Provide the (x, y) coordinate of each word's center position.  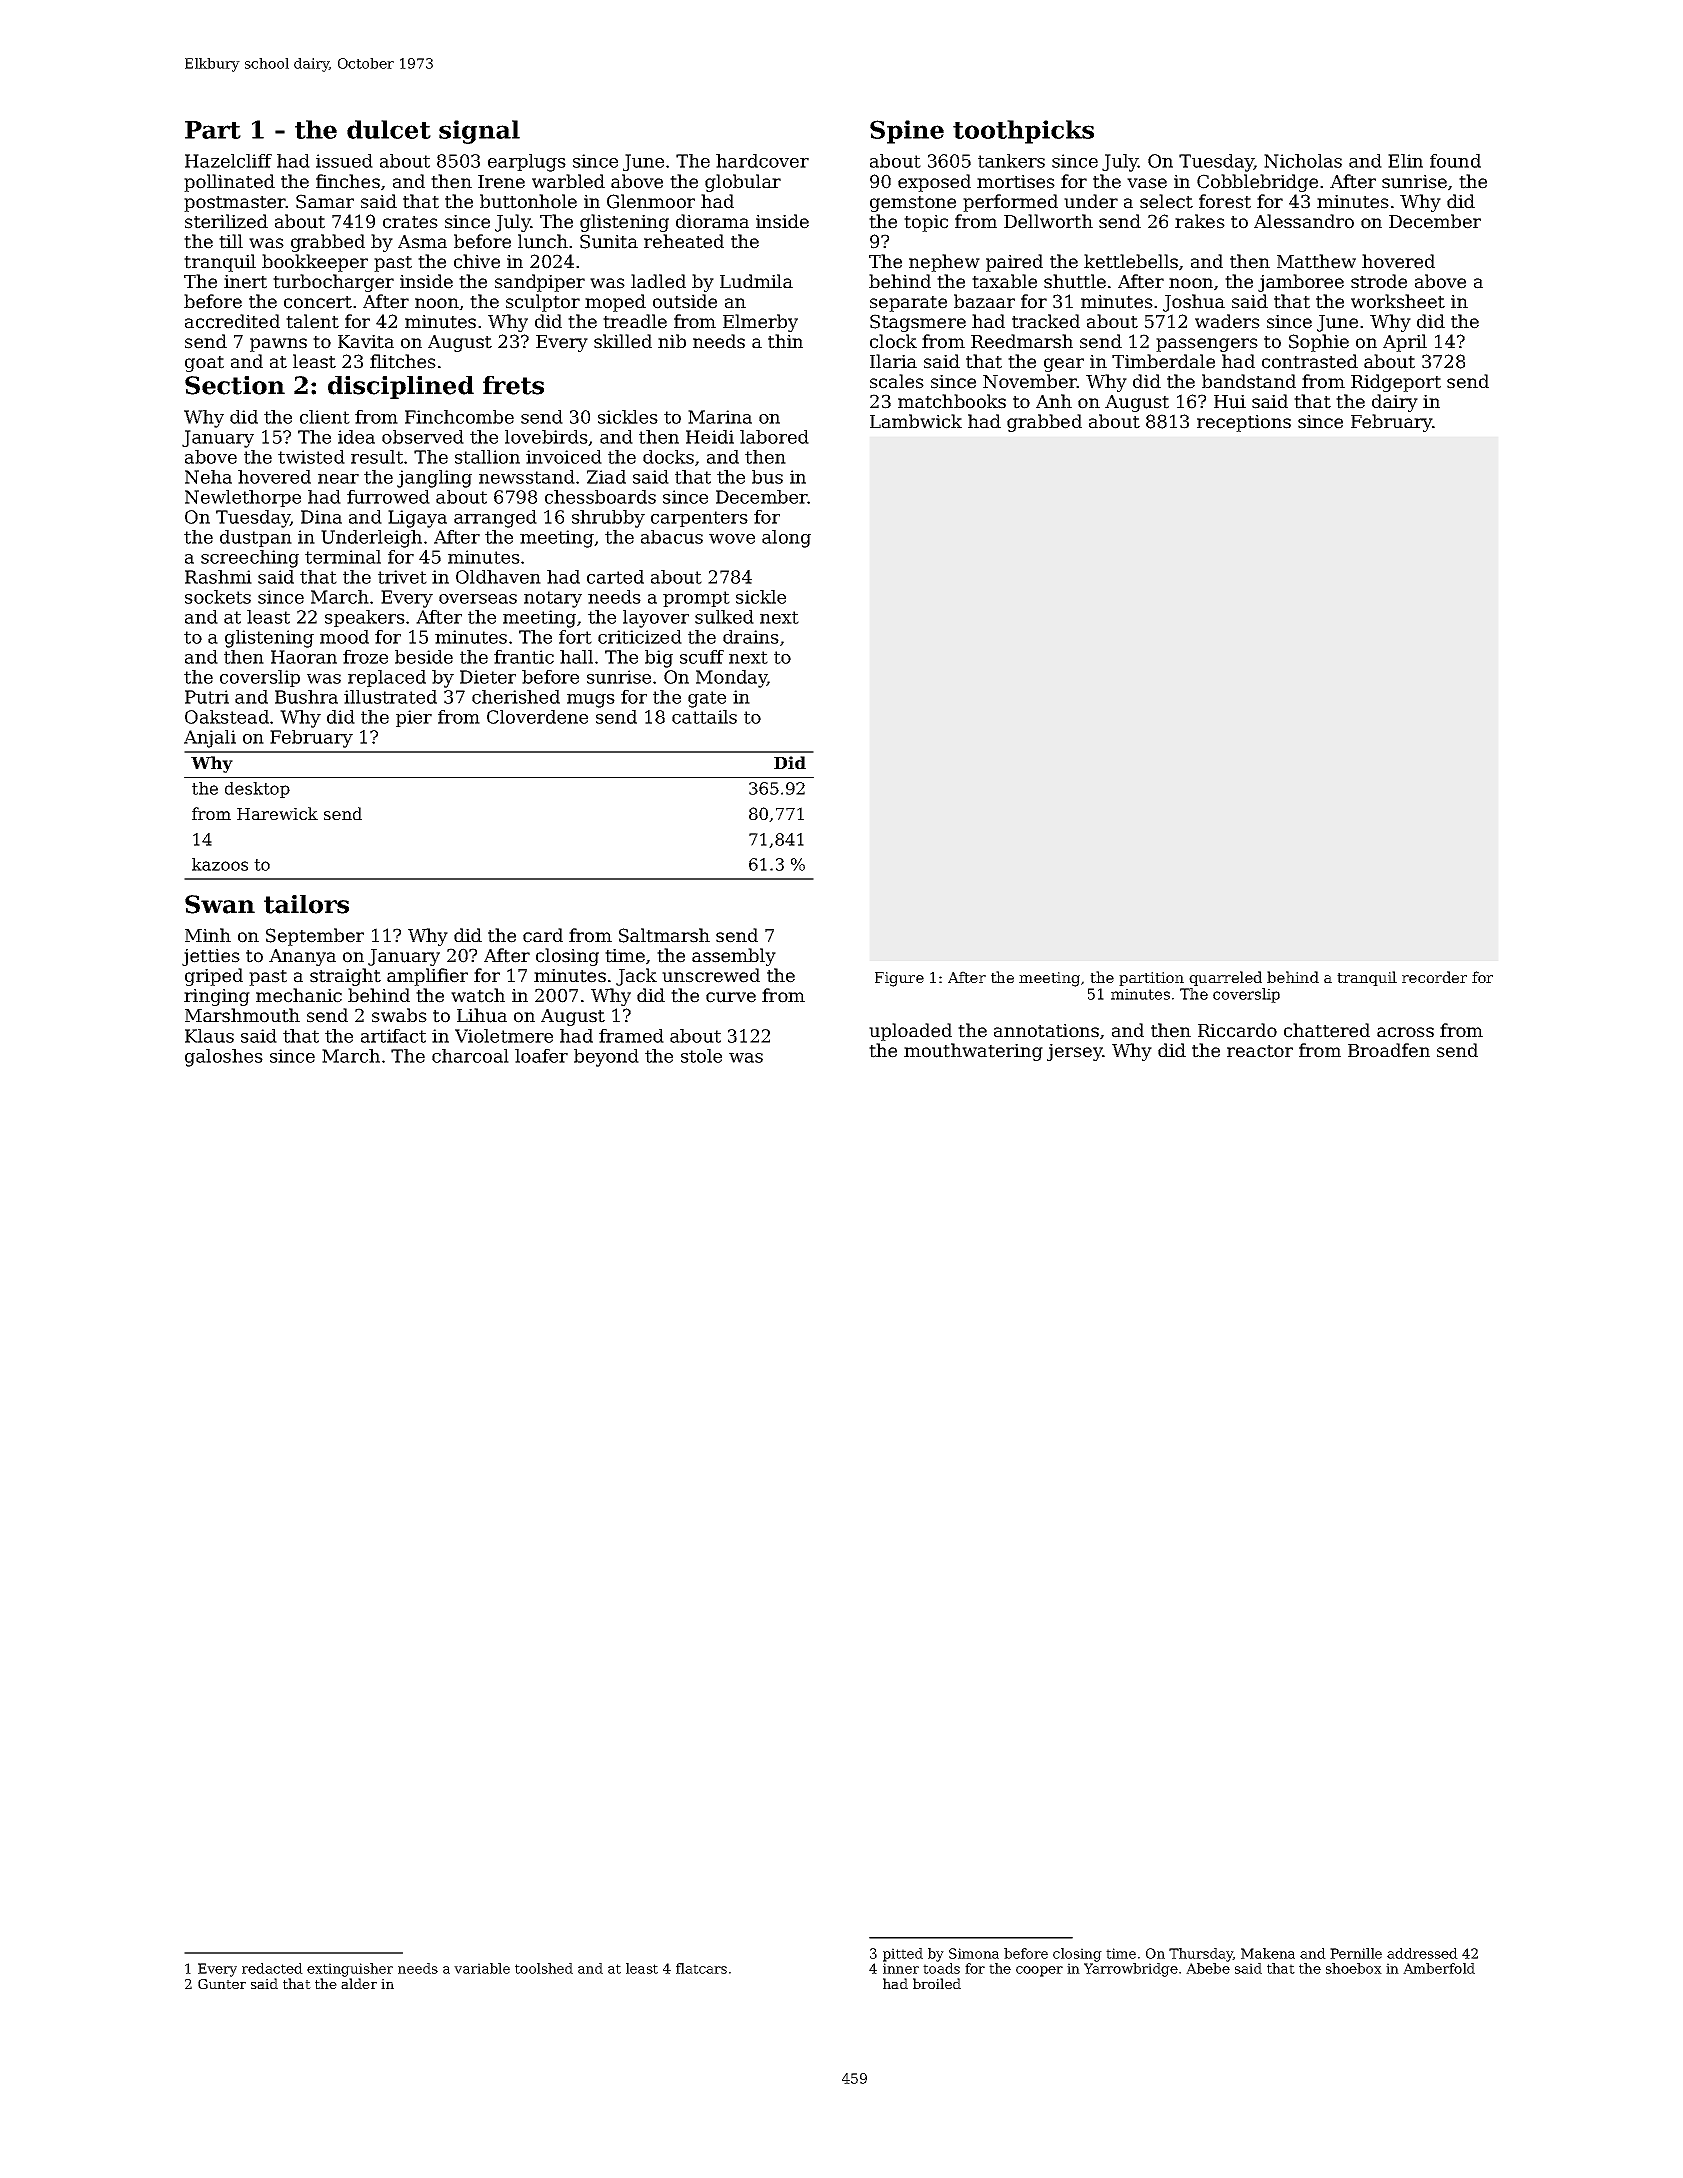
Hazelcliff (228, 161)
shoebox (1354, 1968)
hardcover (762, 161)
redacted (272, 1968)
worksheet (1398, 301)
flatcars (701, 1968)
